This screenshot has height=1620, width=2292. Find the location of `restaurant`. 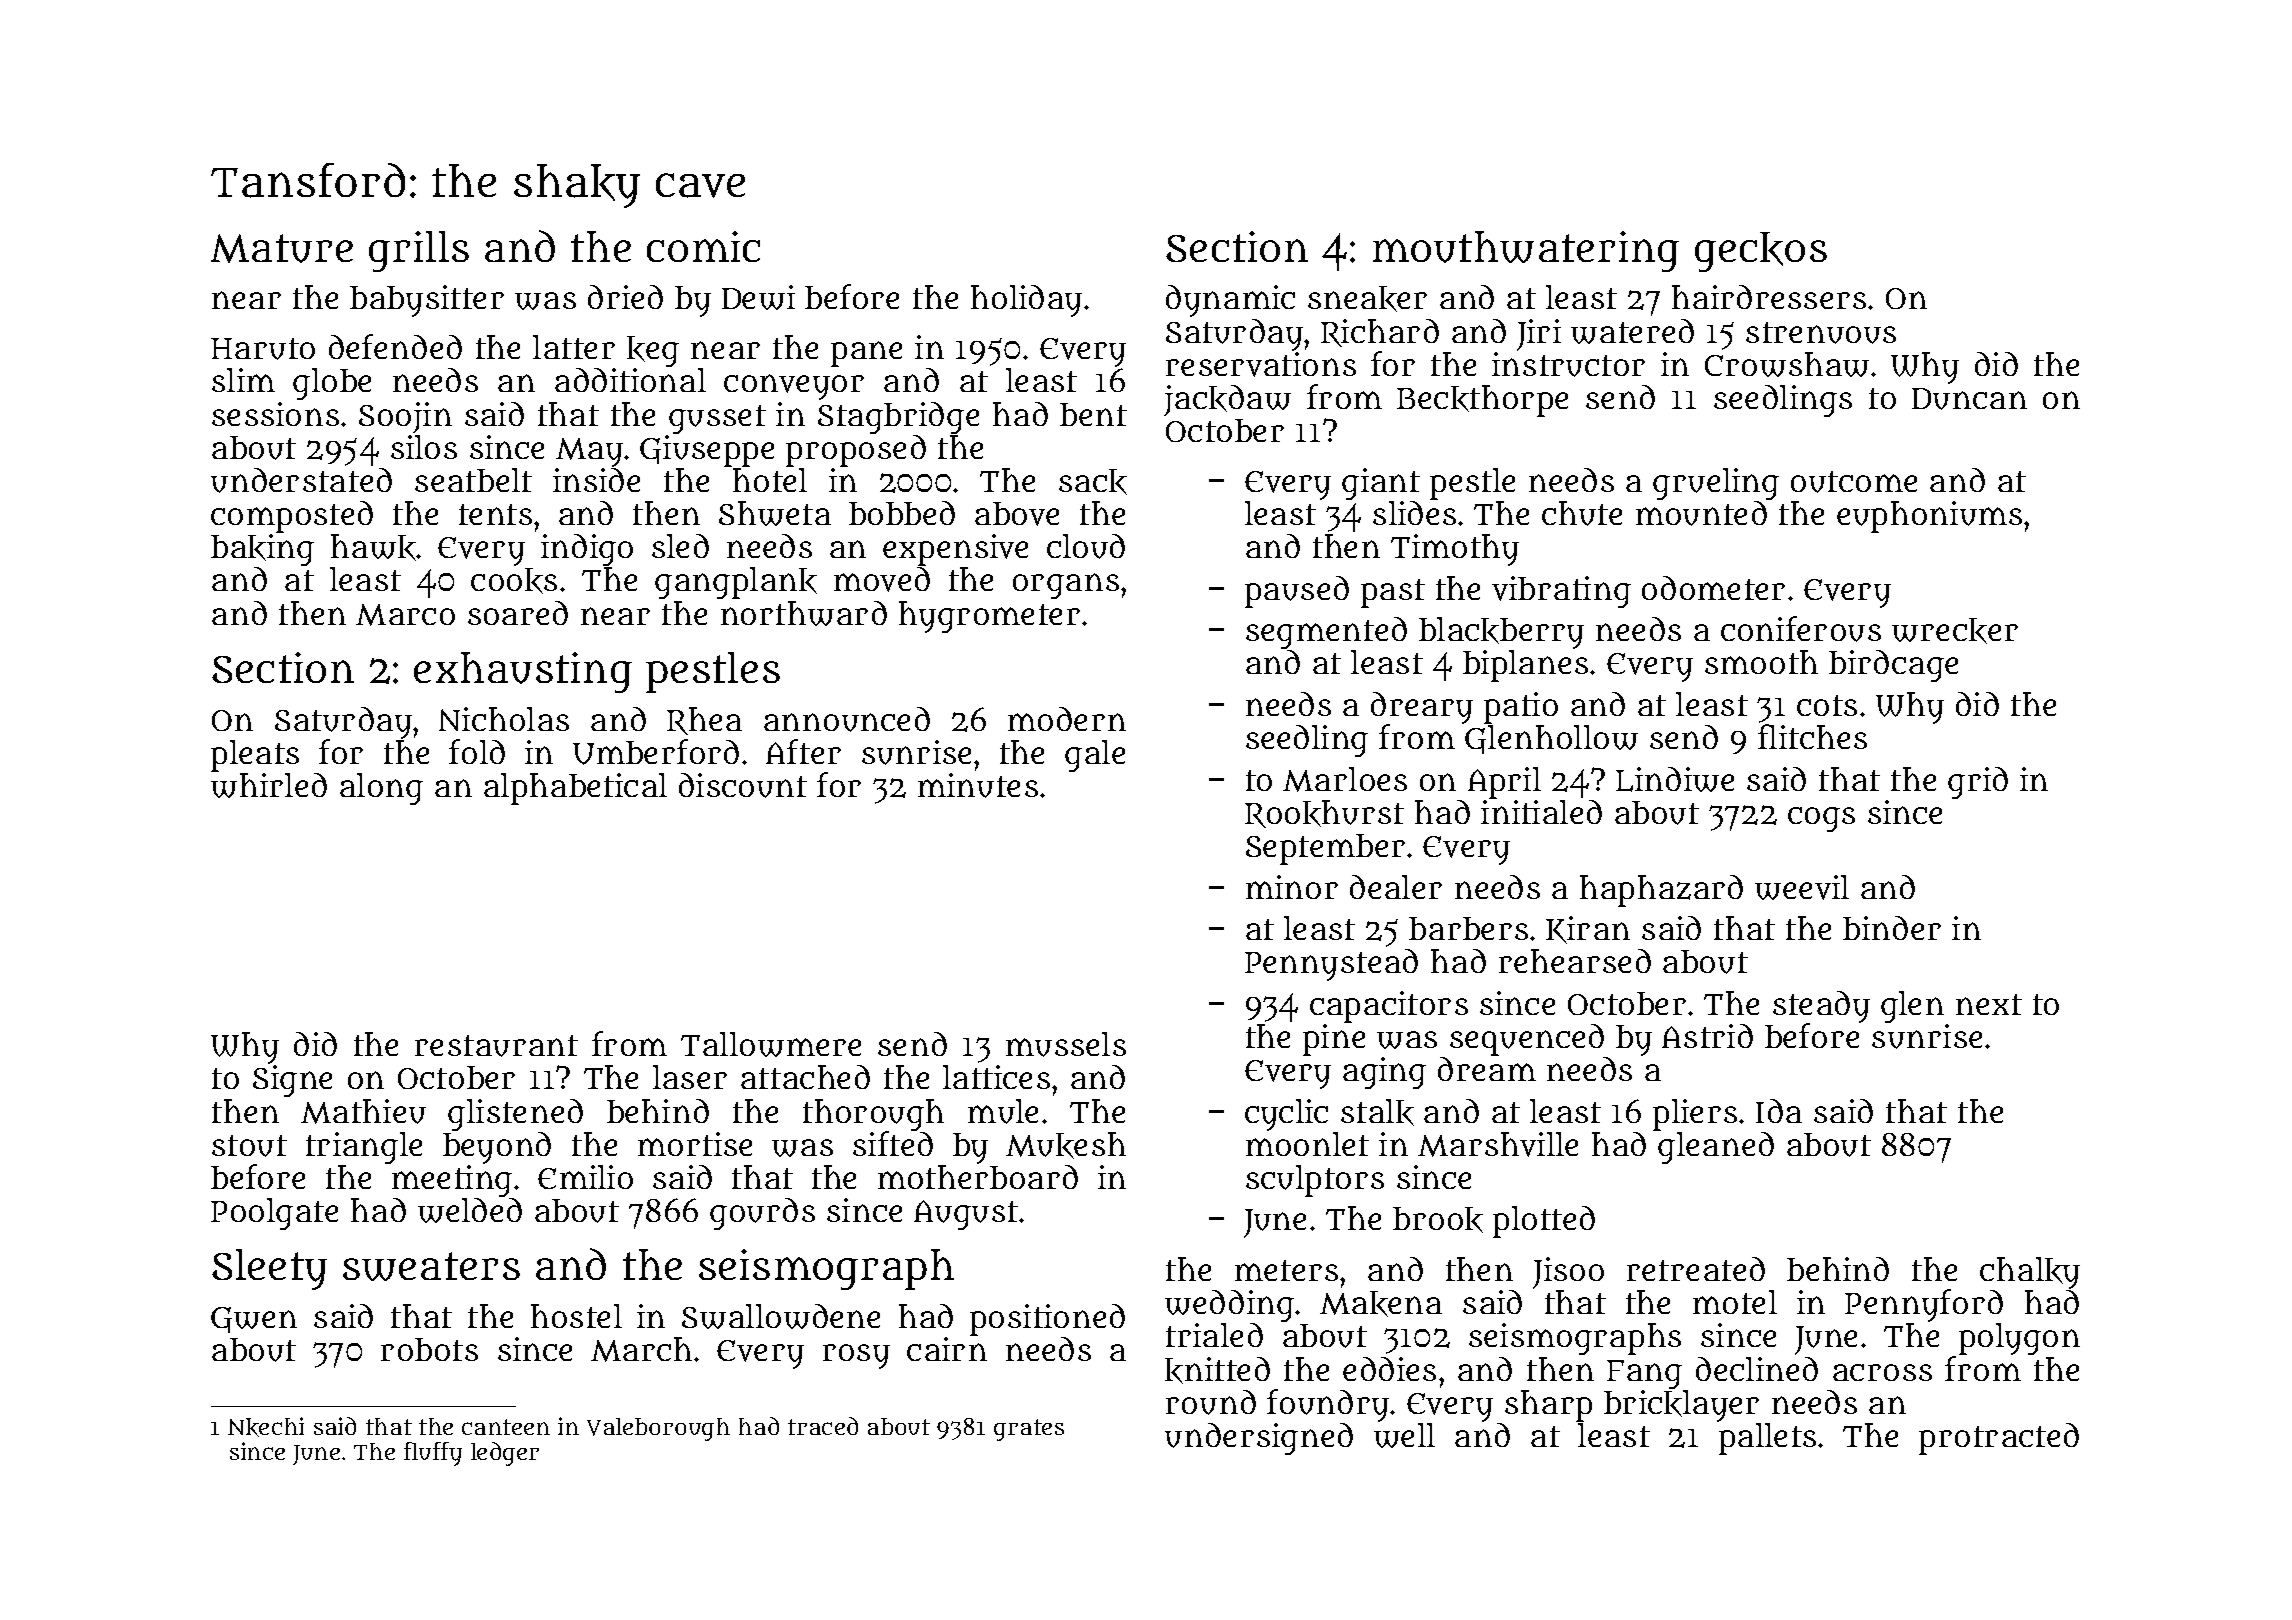

restaurant is located at coordinates (496, 1046).
